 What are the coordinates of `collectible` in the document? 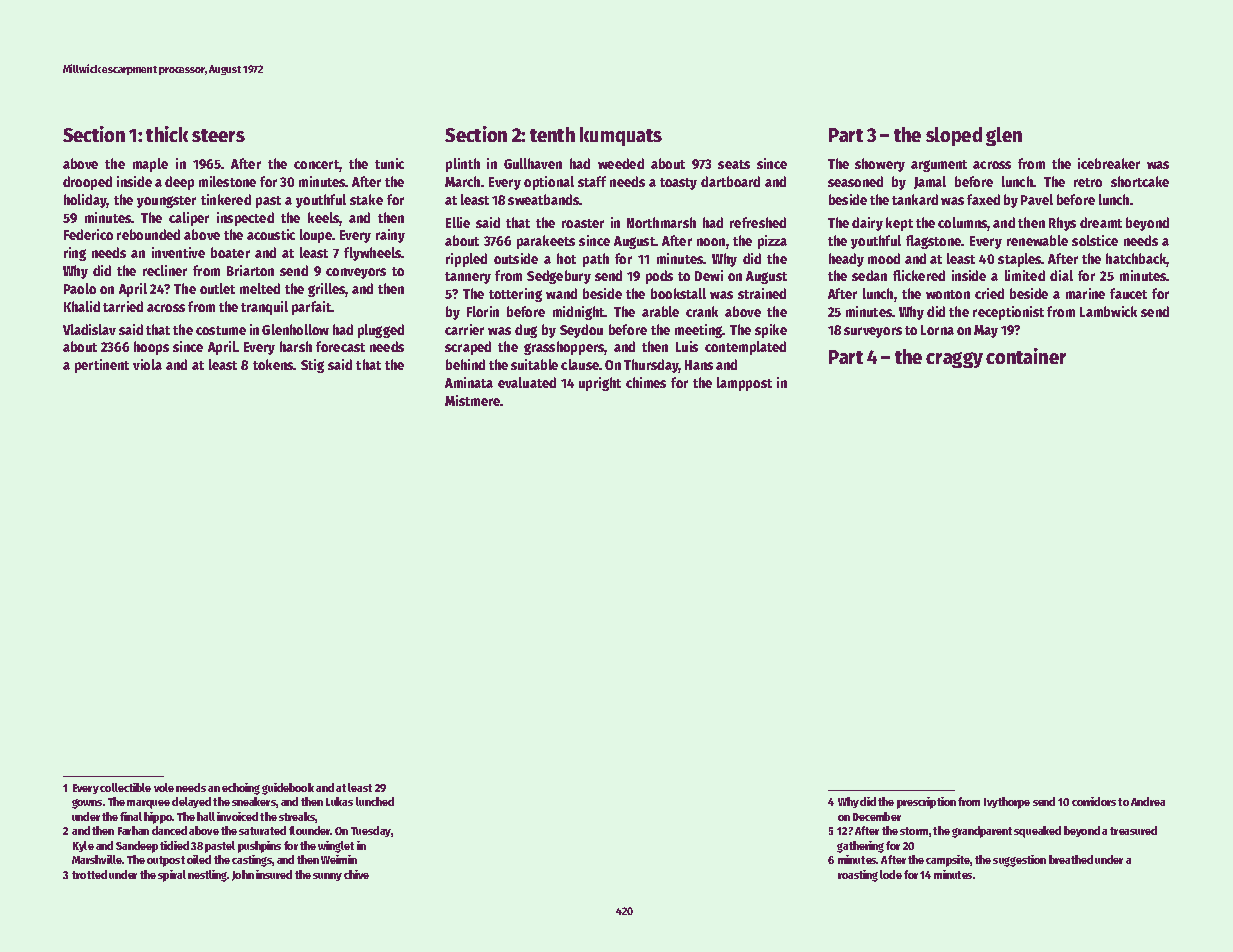 It's located at (125, 787).
